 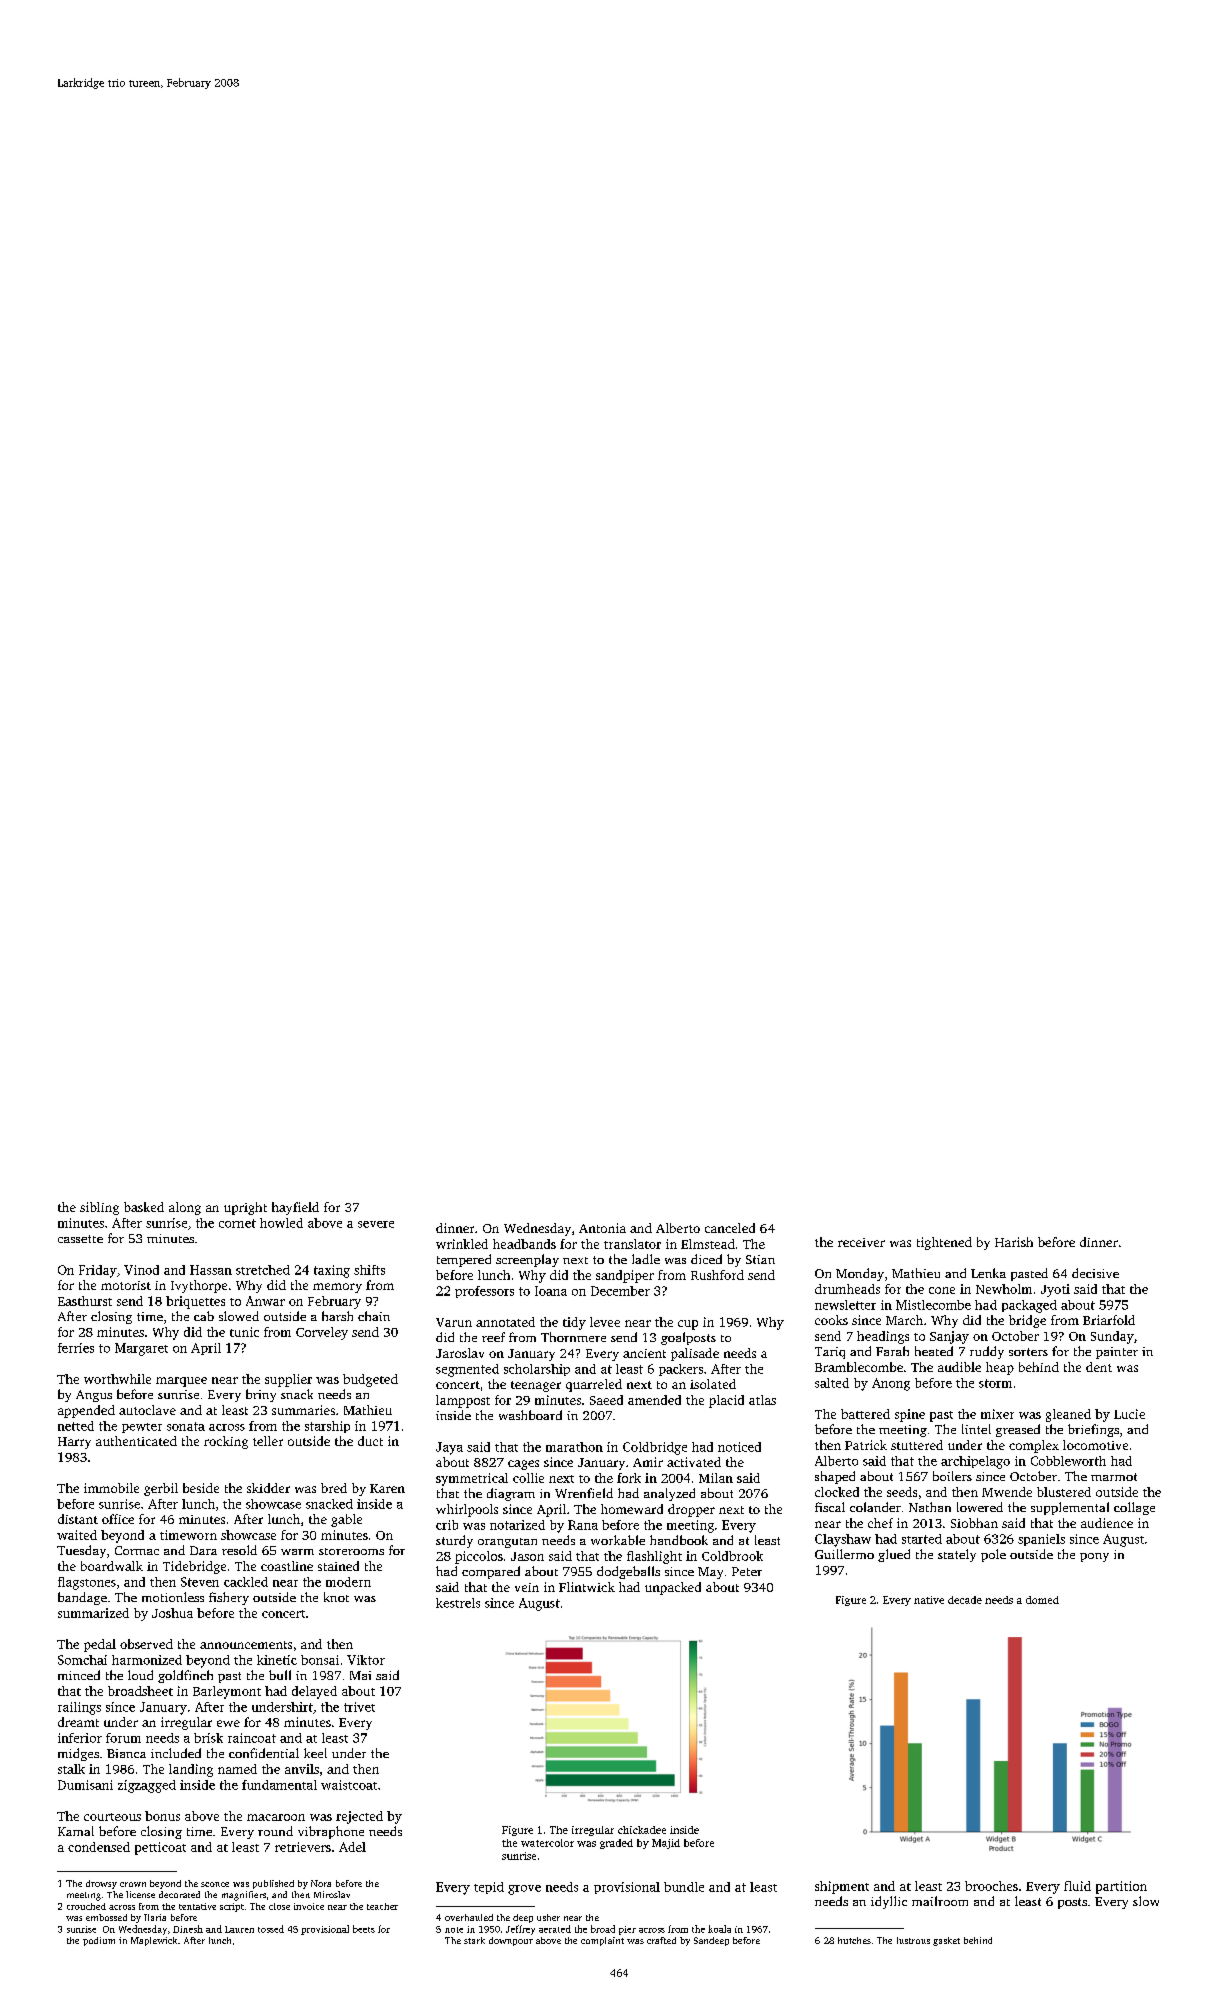 What do you see at coordinates (602, 1228) in the screenshot?
I see `Antonia` at bounding box center [602, 1228].
